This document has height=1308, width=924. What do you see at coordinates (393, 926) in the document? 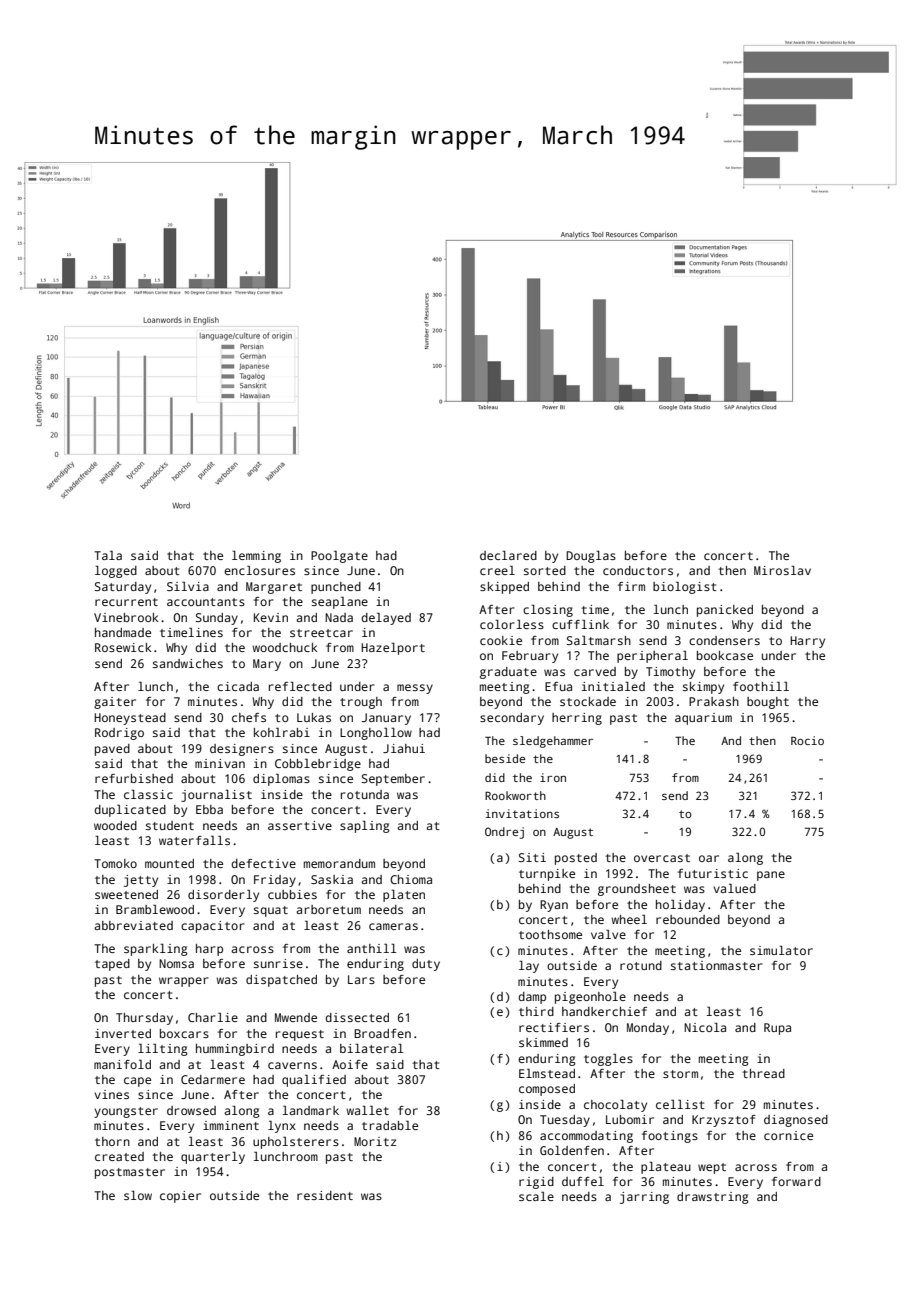
I see `cameras` at bounding box center [393, 926].
